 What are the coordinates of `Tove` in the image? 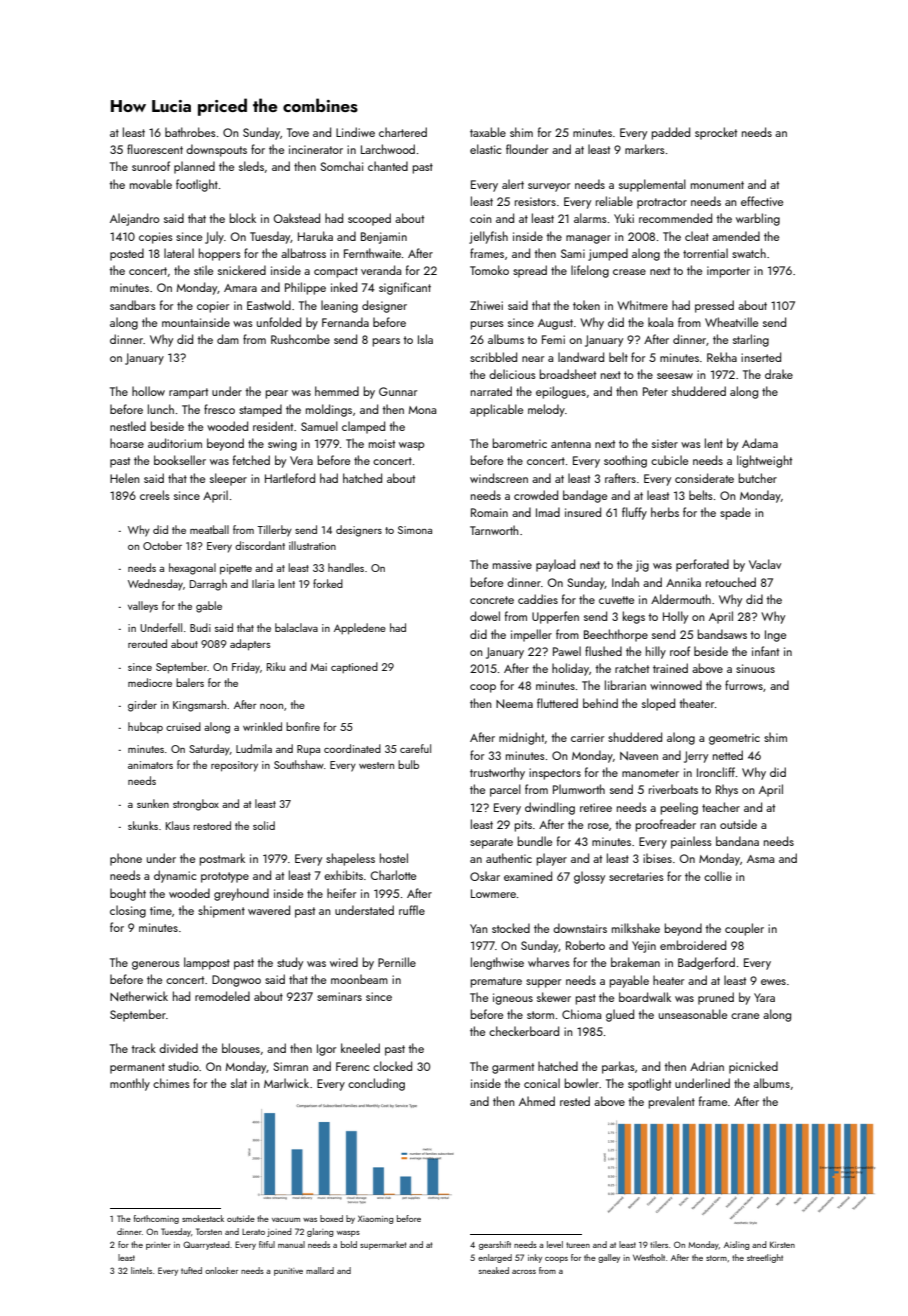 It's located at (298, 132).
